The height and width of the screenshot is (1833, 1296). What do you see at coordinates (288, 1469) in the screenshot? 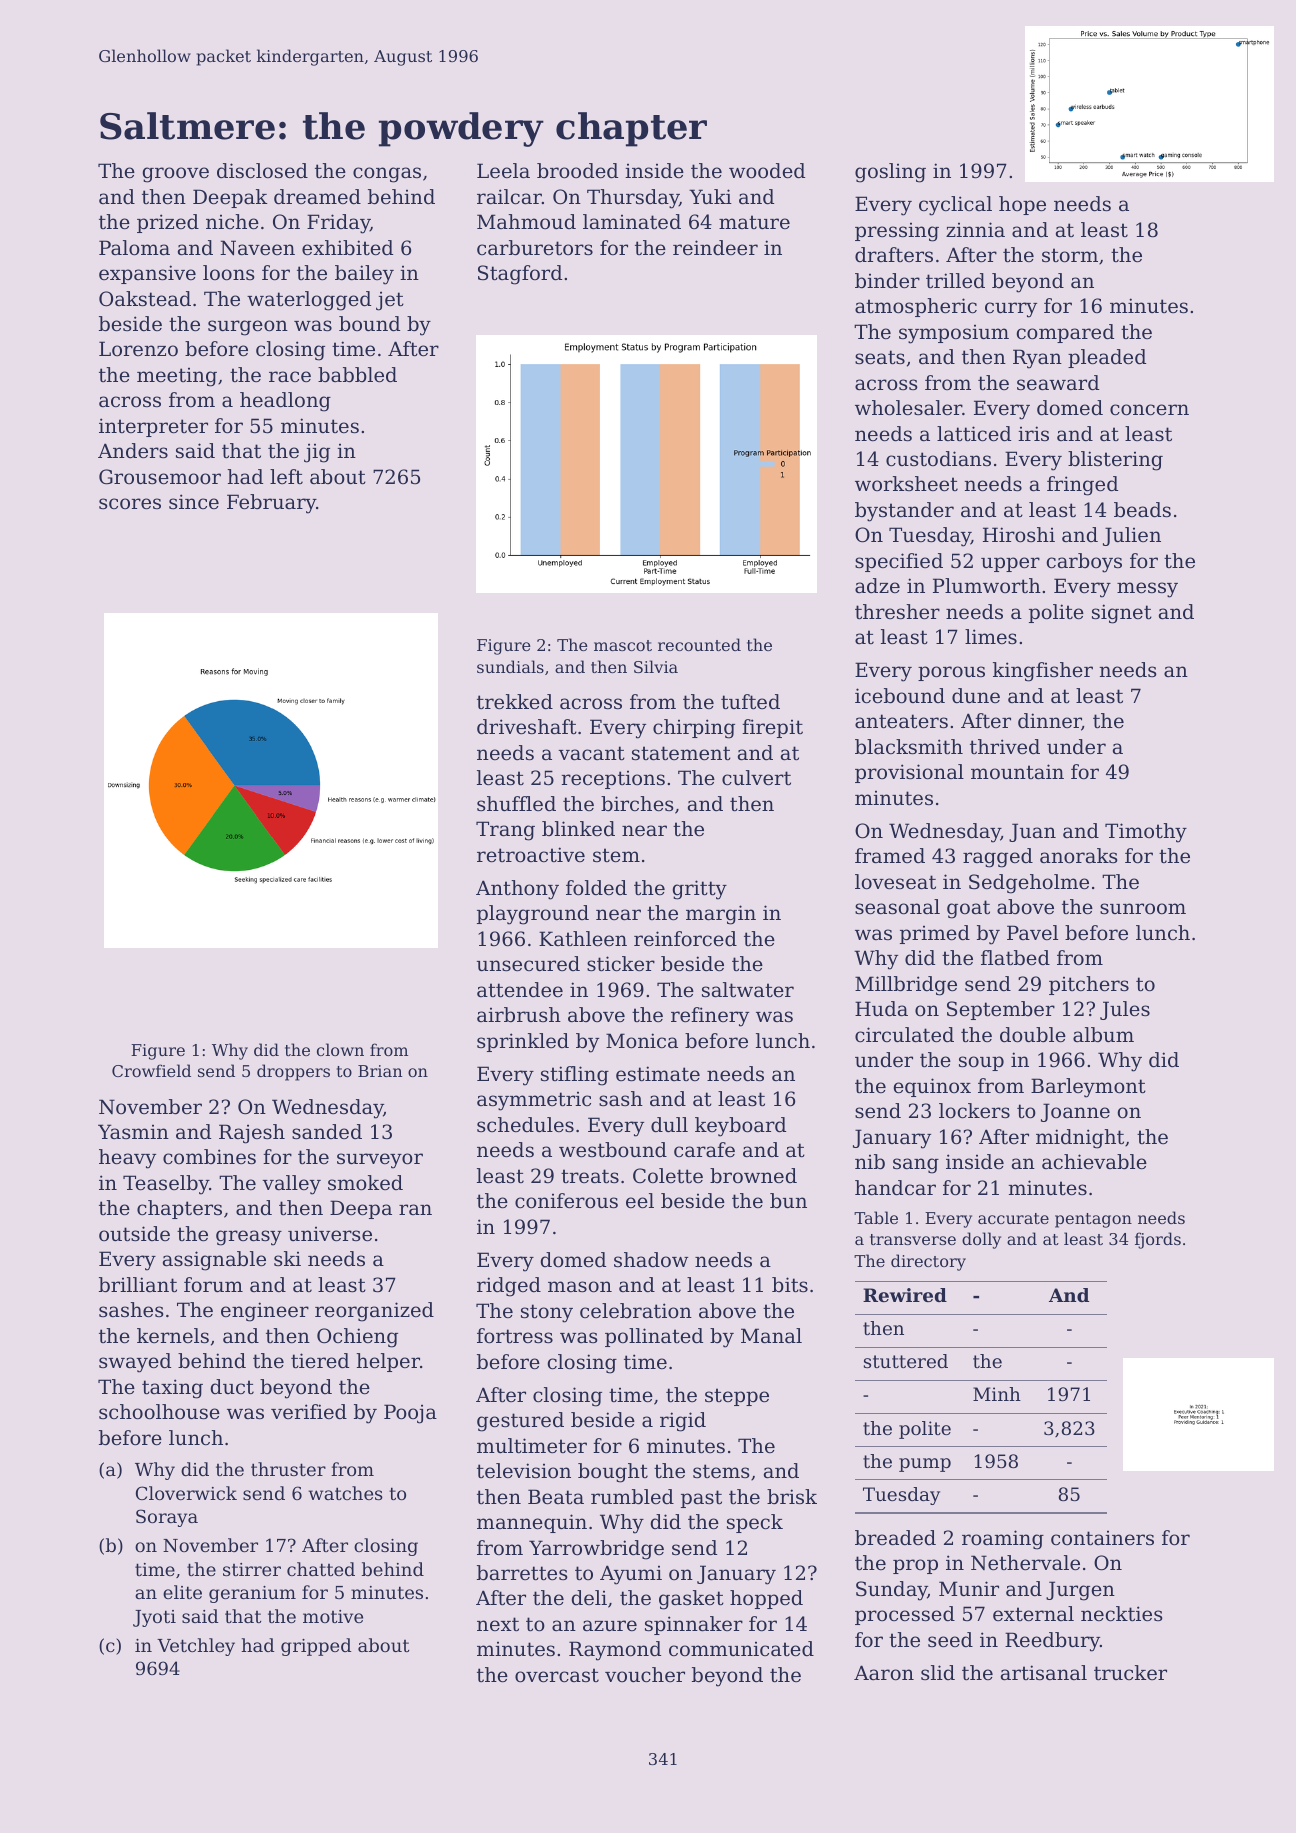
I see `thruster` at bounding box center [288, 1469].
